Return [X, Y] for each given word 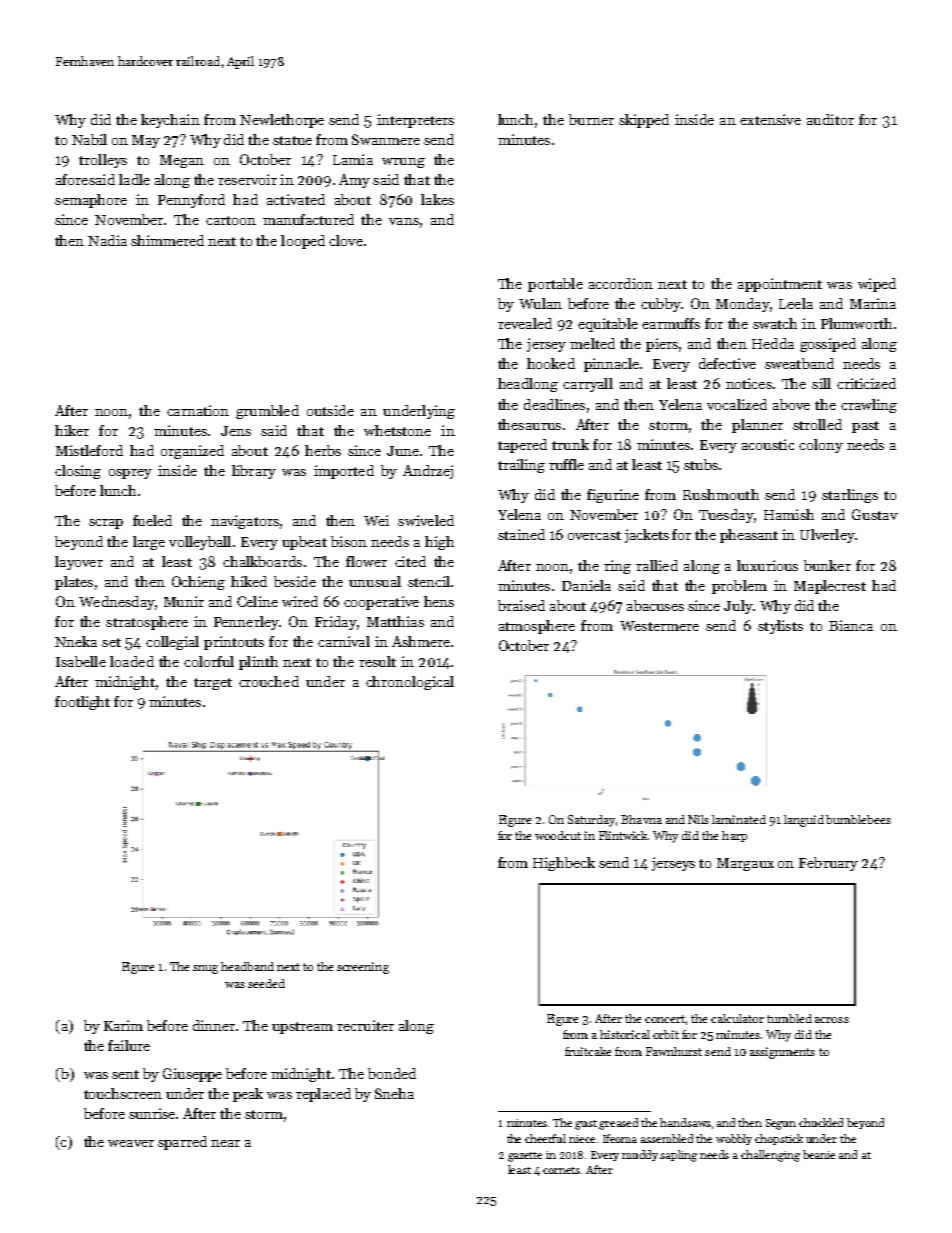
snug [205, 969]
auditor [830, 119]
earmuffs [671, 323]
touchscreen [123, 1093]
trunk [570, 444]
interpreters [415, 121]
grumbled [267, 412]
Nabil [89, 139]
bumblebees [858, 819]
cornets [561, 1170]
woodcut [558, 835]
